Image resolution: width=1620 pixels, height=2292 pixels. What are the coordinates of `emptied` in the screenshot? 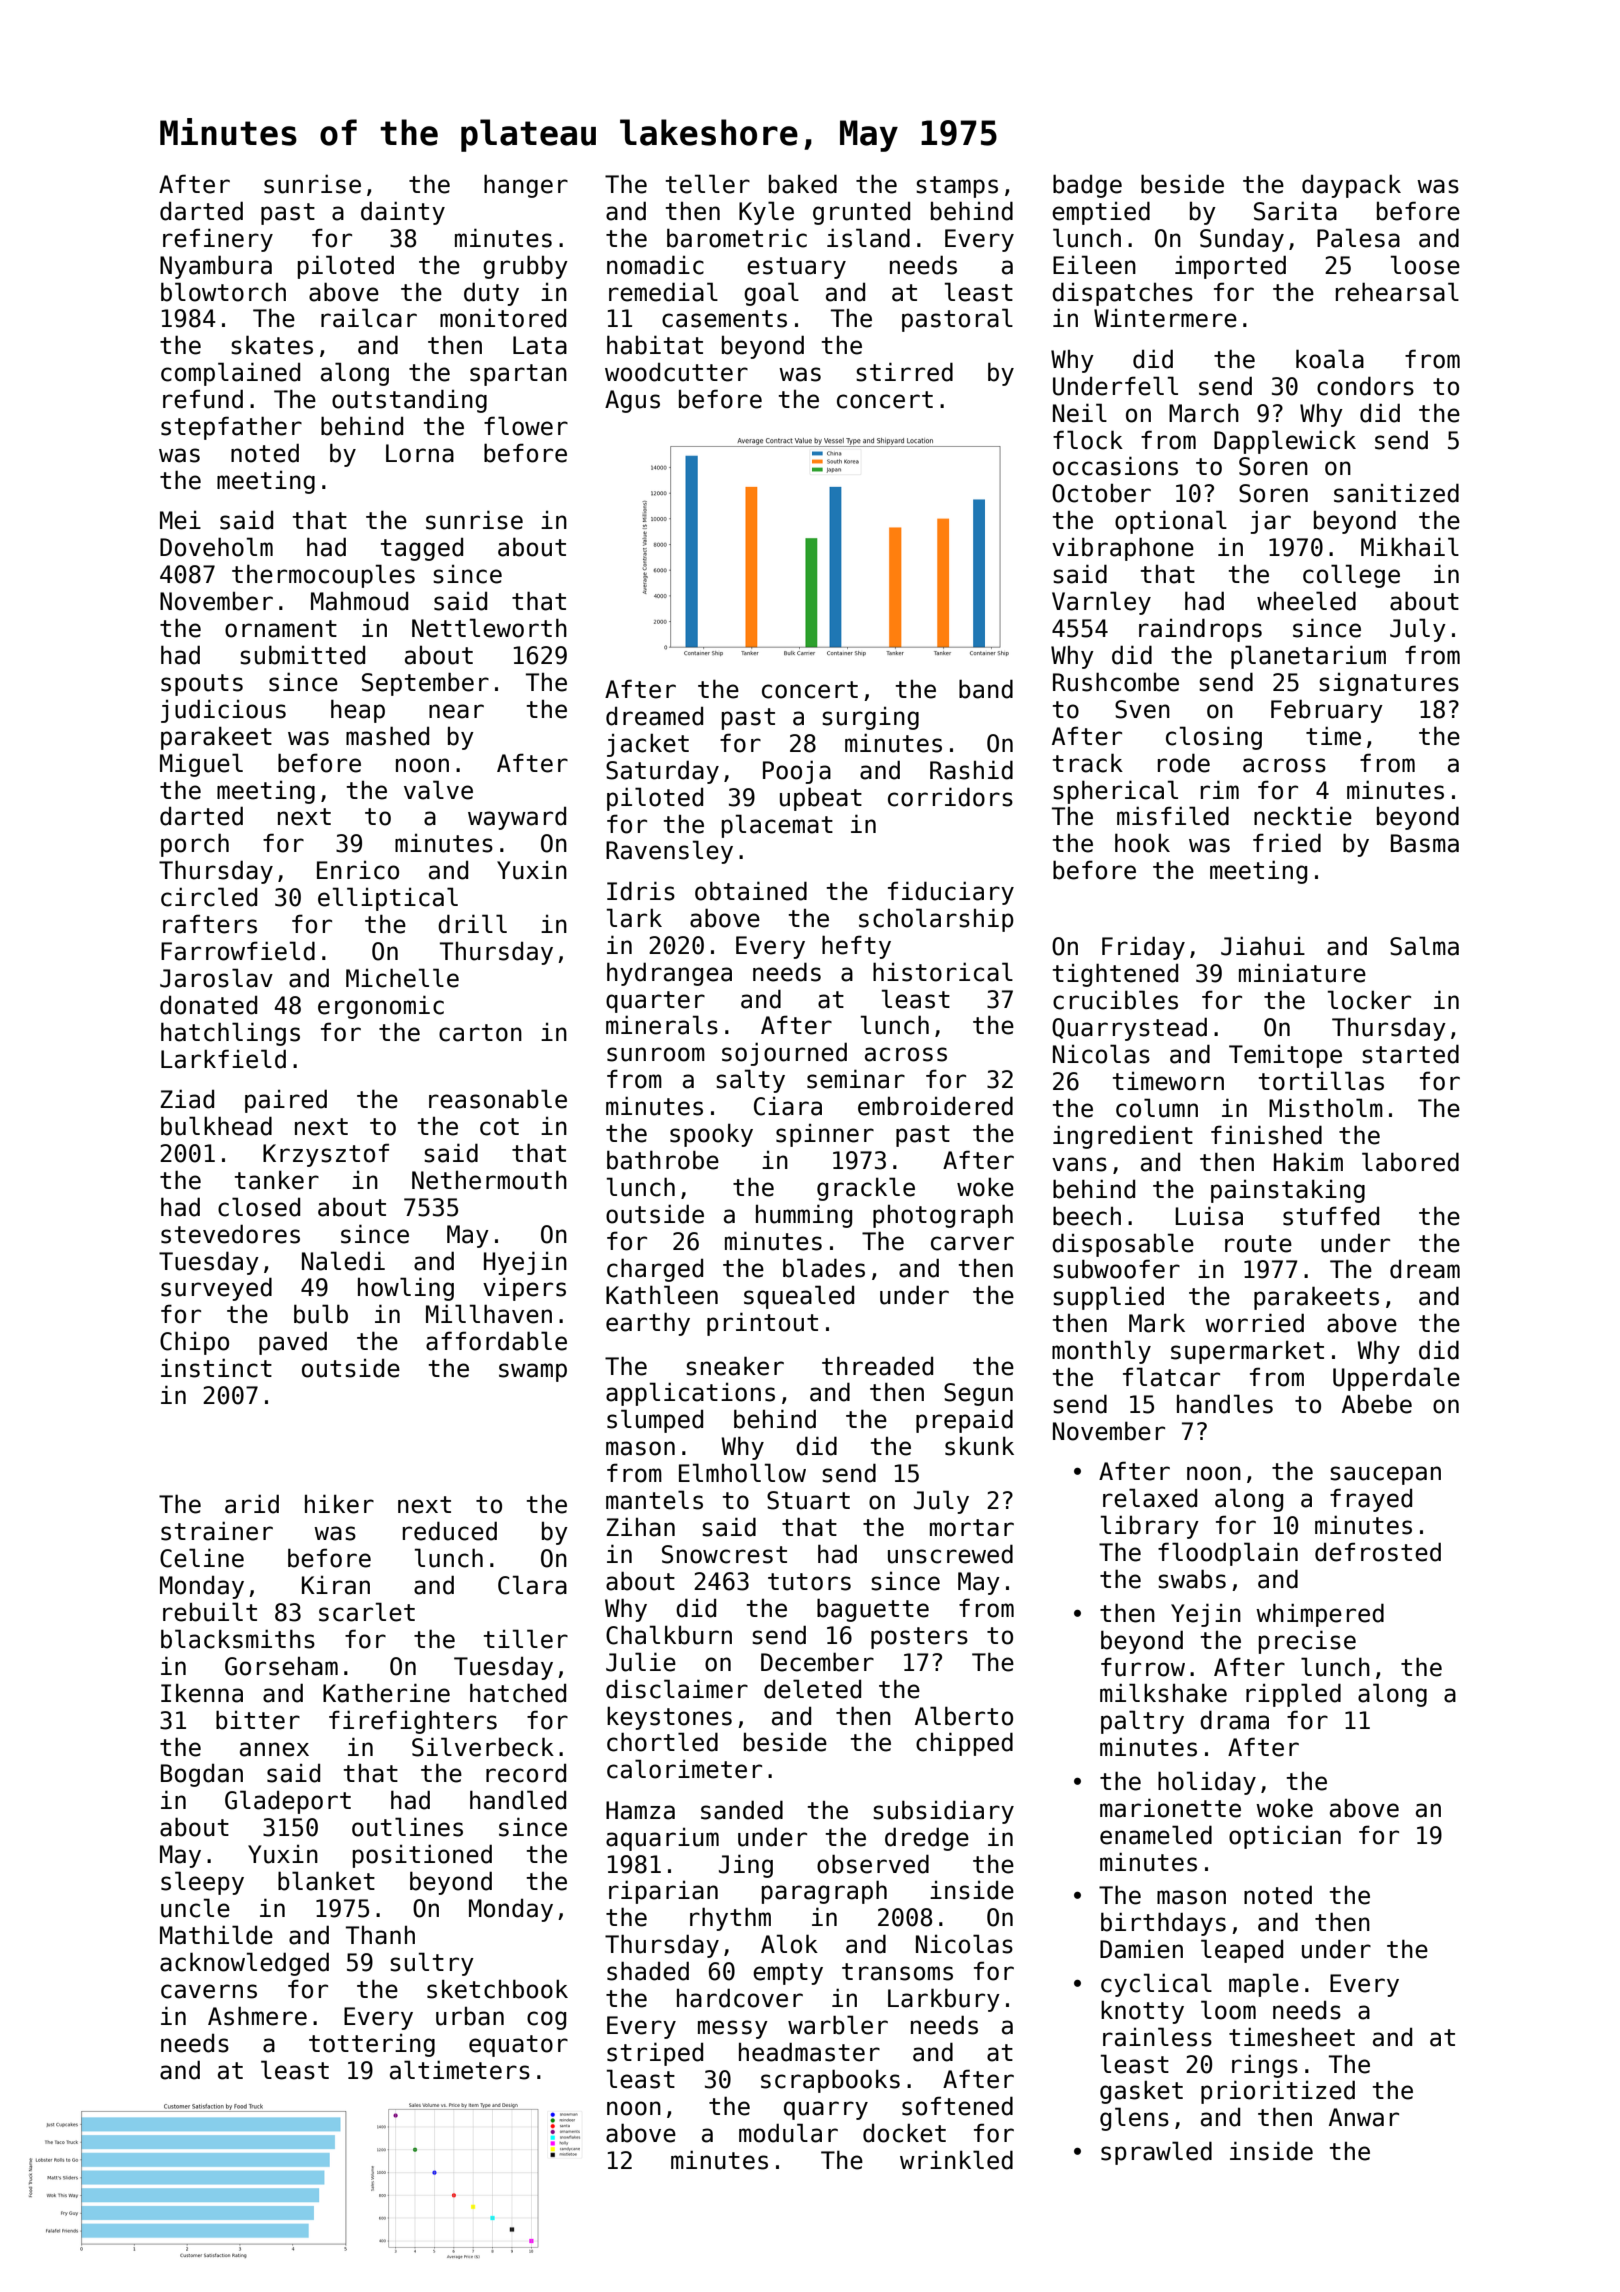 It's located at (1101, 213).
